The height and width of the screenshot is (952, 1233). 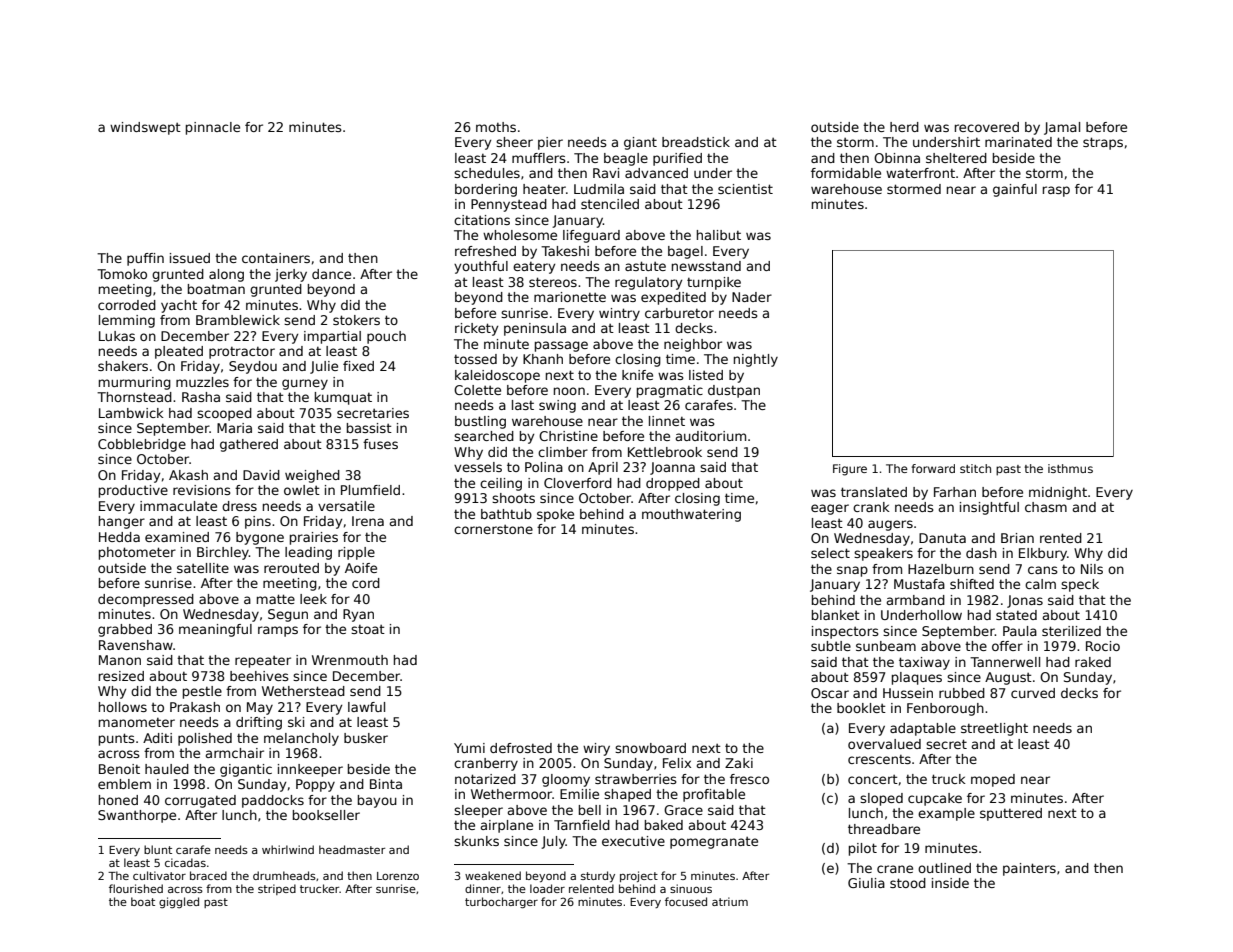 I want to click on Jamal, so click(x=1062, y=128).
